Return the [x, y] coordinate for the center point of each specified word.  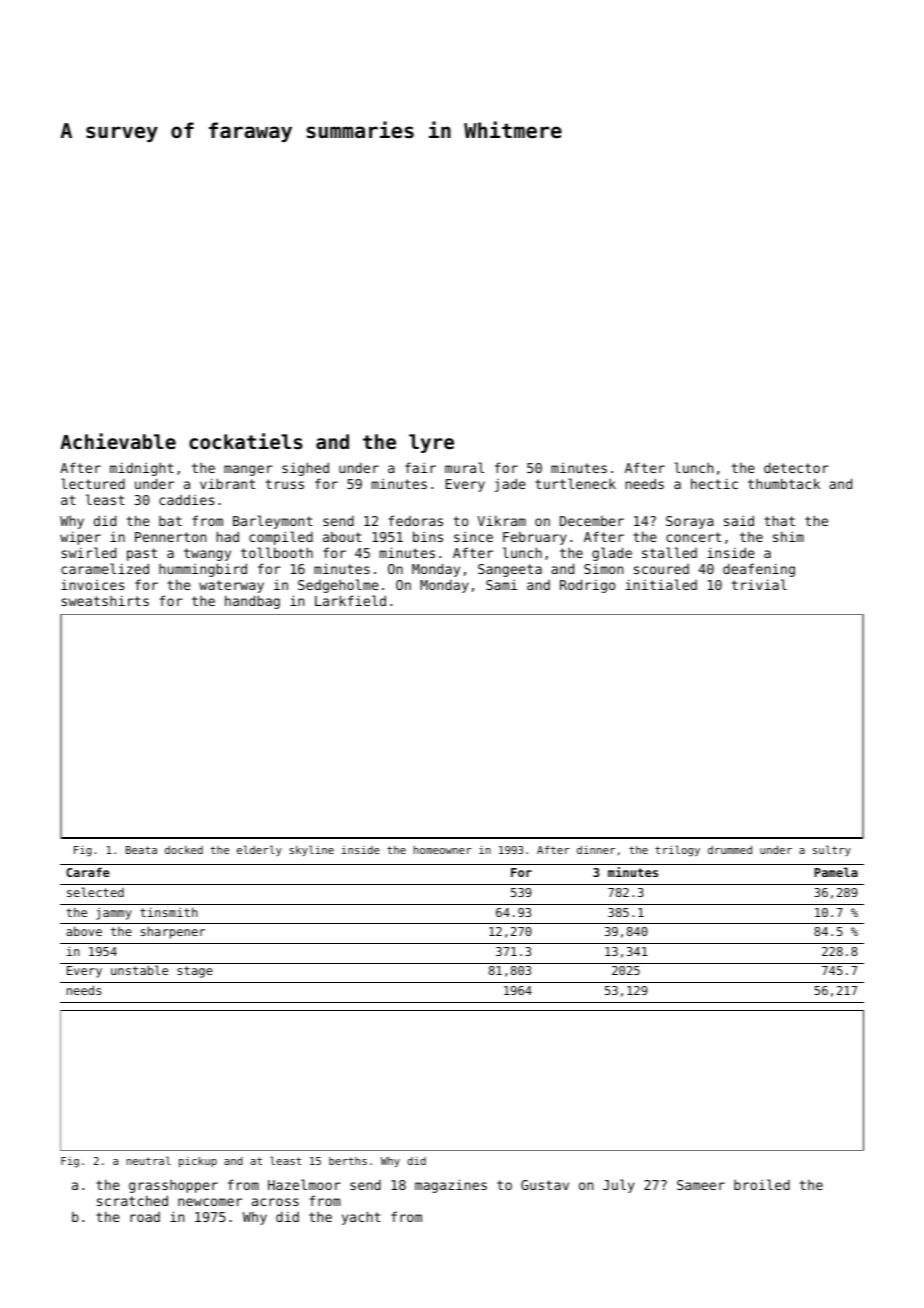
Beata [141, 850]
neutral [149, 1160]
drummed [730, 849]
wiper [80, 538]
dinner [596, 850]
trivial [759, 584]
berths [348, 1161]
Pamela [836, 872]
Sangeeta [510, 570]
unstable [139, 970]
